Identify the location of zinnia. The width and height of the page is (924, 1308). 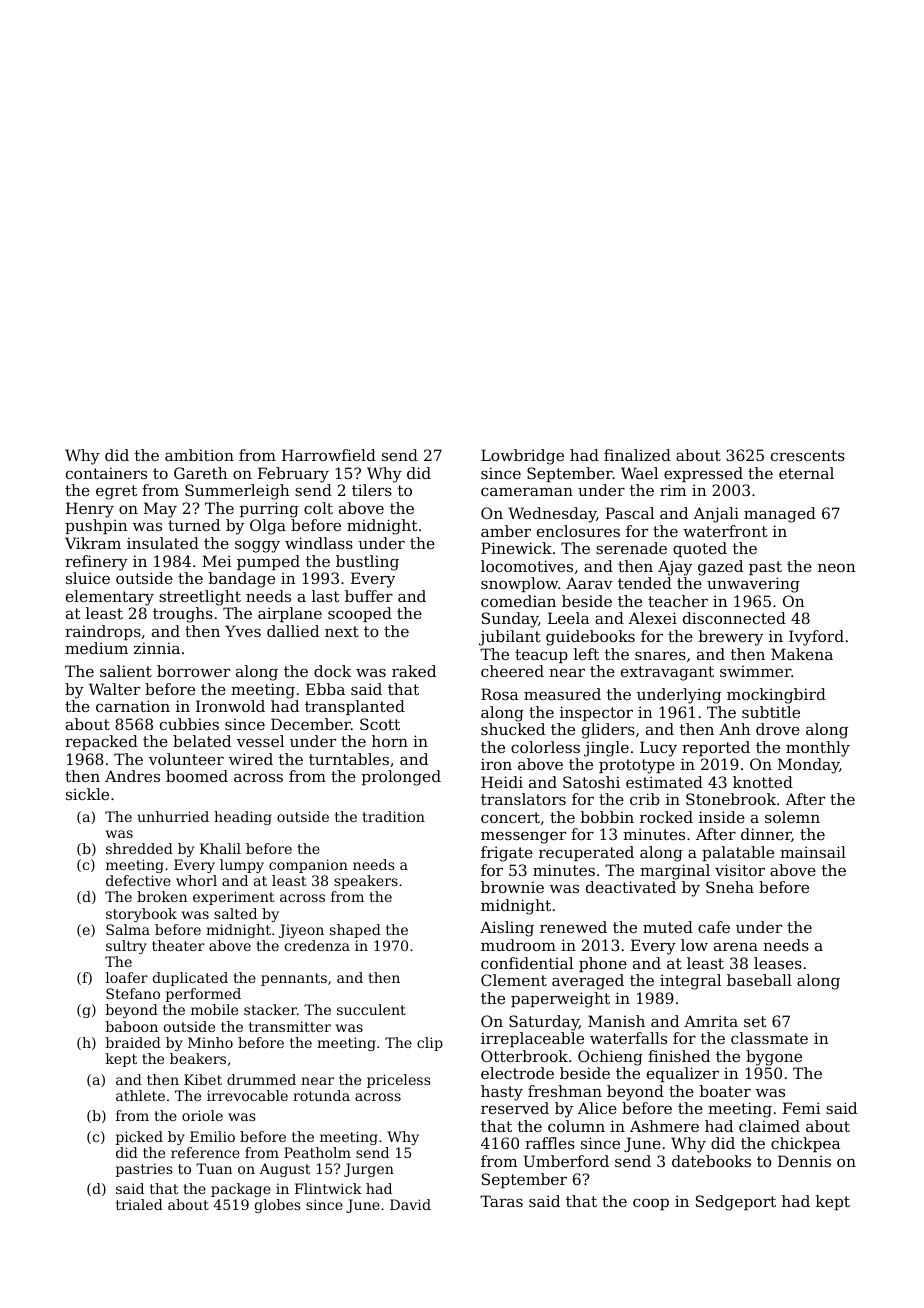
(157, 648).
